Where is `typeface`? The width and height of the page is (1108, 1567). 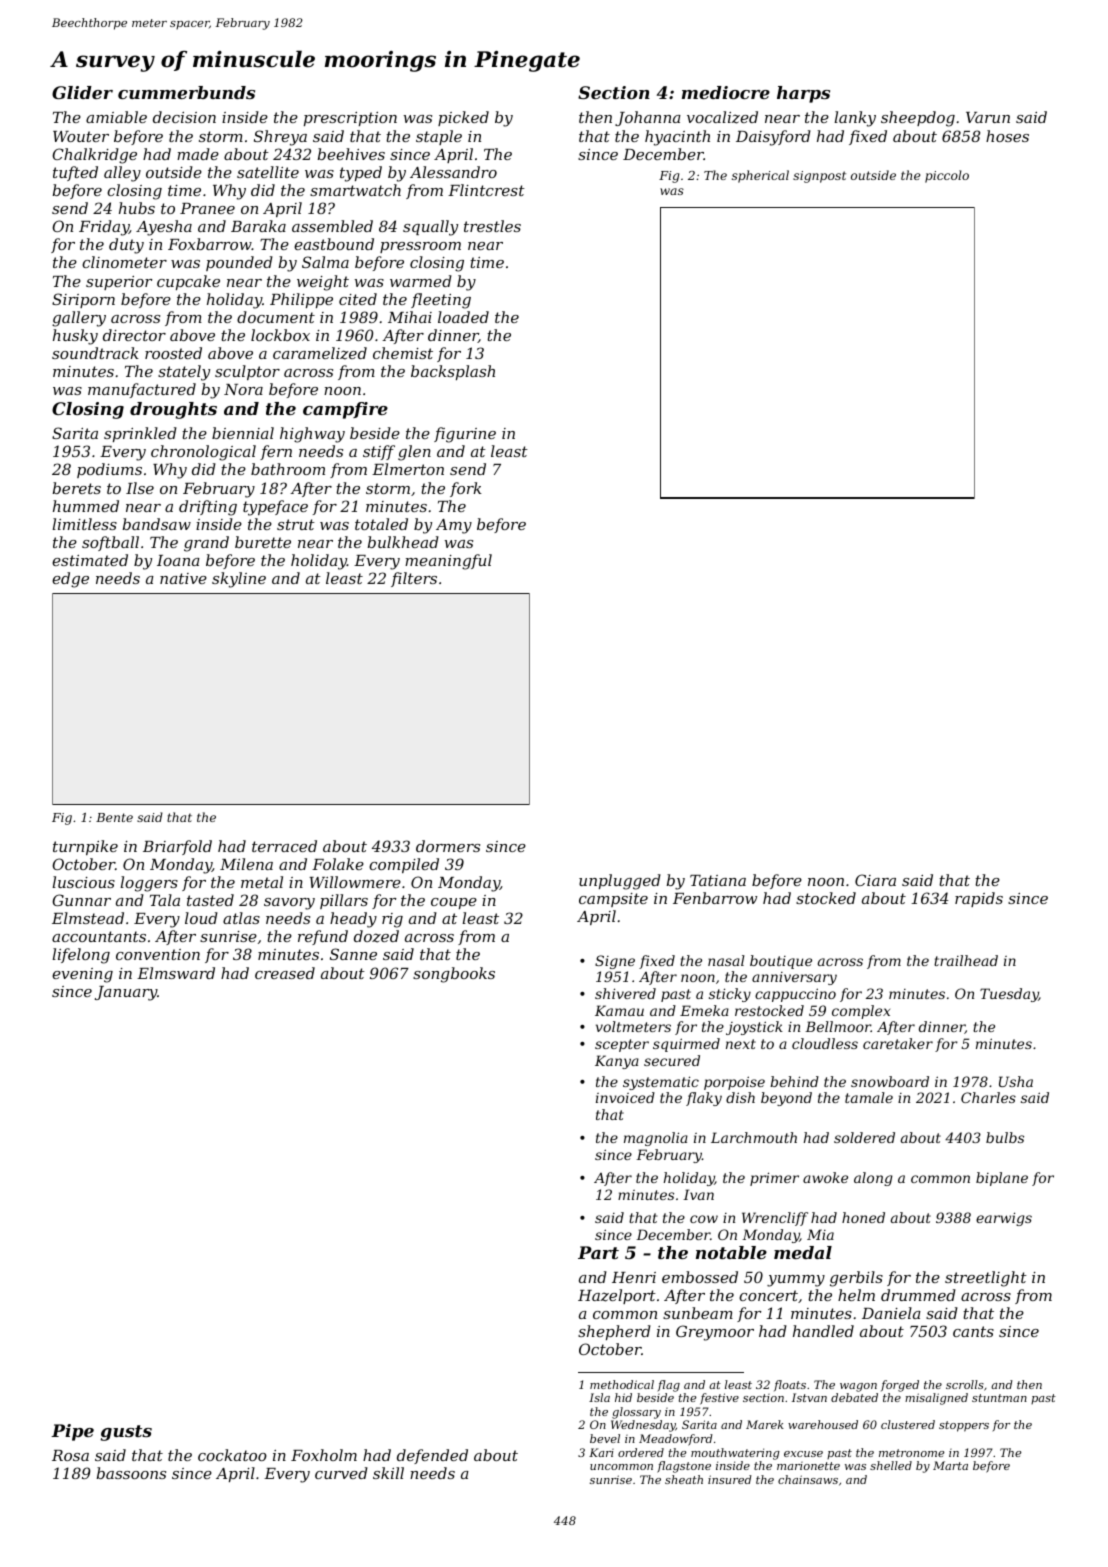 typeface is located at coordinates (275, 508).
